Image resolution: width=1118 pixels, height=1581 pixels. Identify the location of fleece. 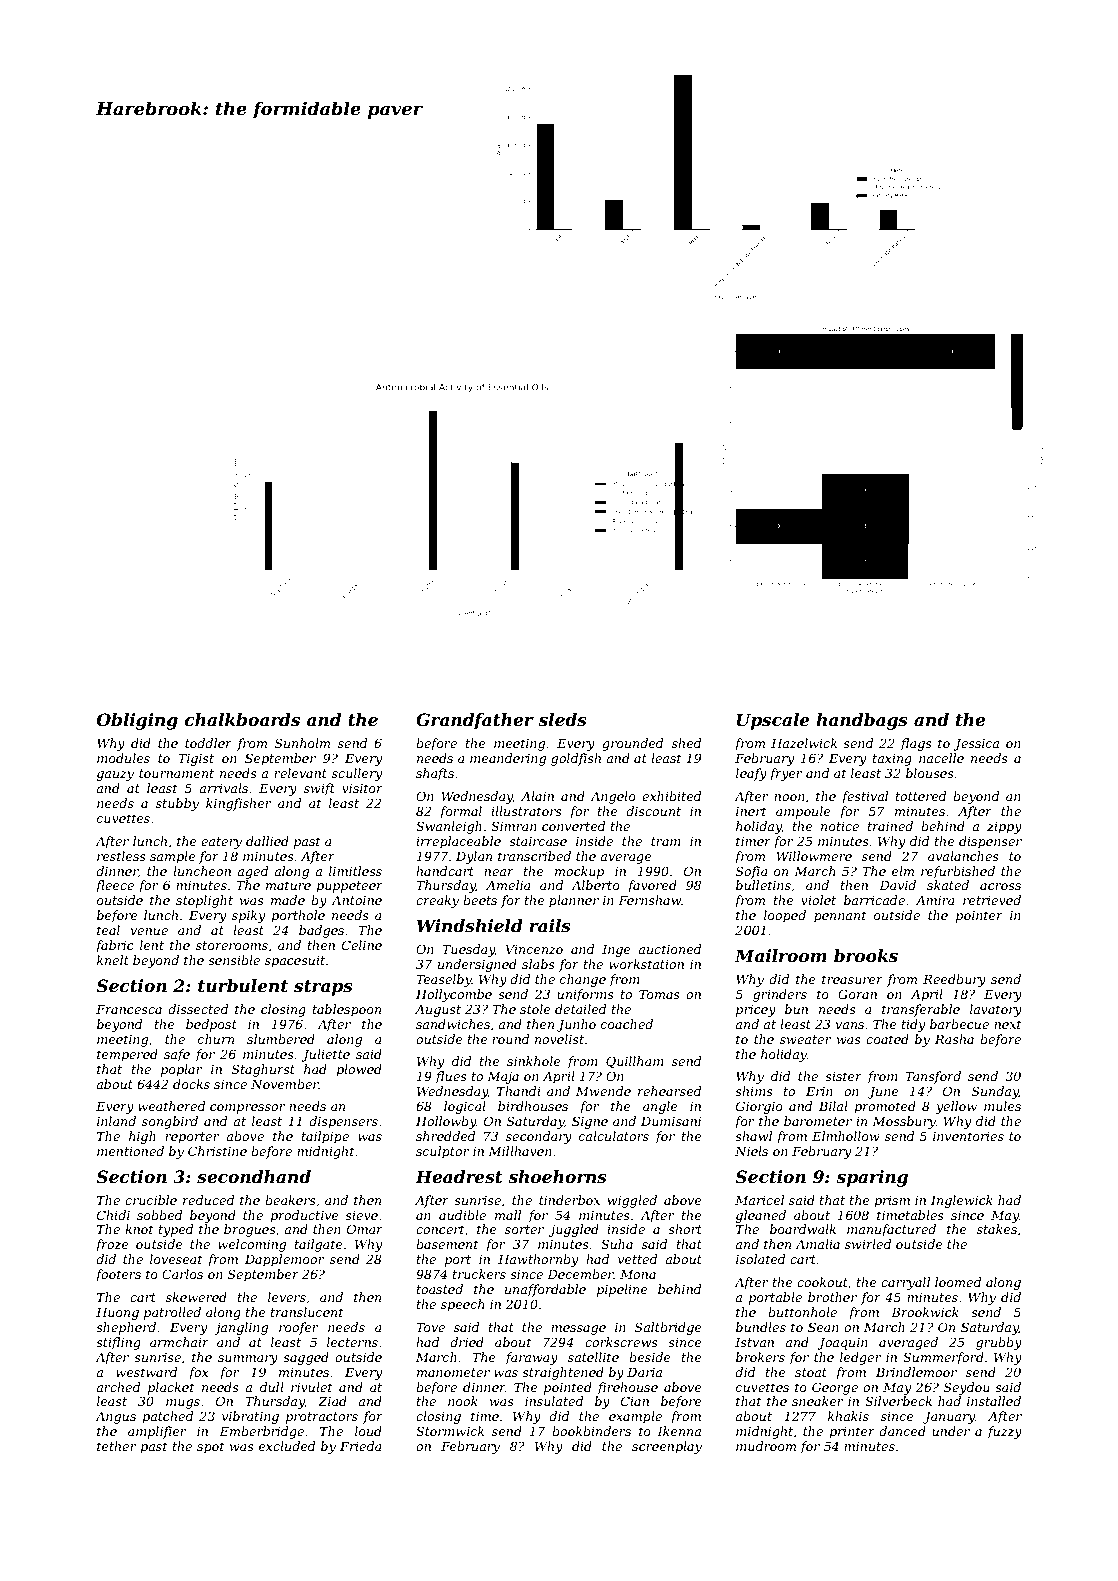
(114, 886).
